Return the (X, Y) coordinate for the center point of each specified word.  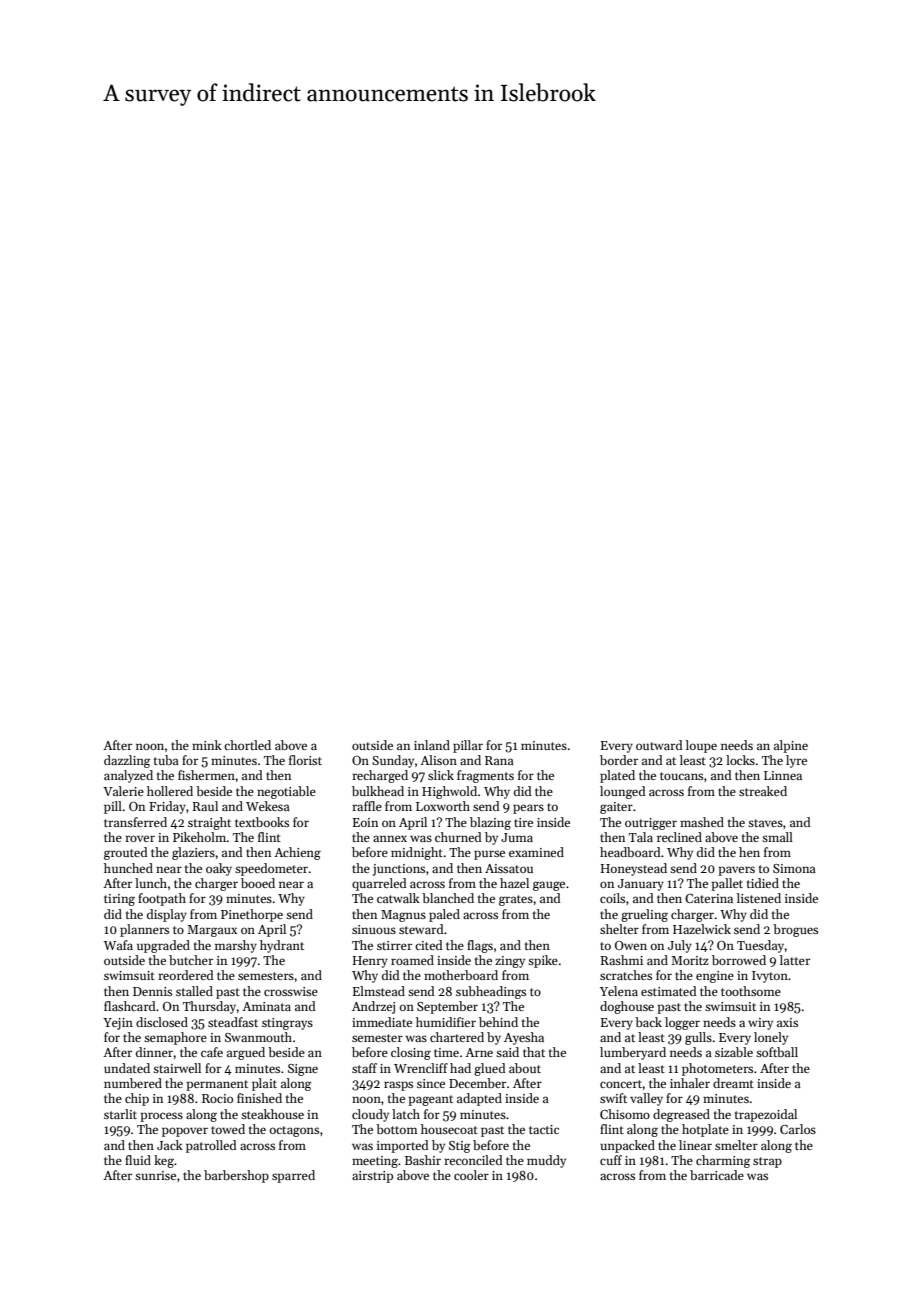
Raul (205, 806)
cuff (611, 1160)
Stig (460, 1147)
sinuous (374, 929)
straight (209, 823)
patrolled (211, 1146)
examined (536, 852)
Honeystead (634, 869)
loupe (701, 746)
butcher (191, 960)
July (680, 946)
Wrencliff (421, 1068)
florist (305, 760)
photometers (717, 1069)
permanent (217, 1085)
